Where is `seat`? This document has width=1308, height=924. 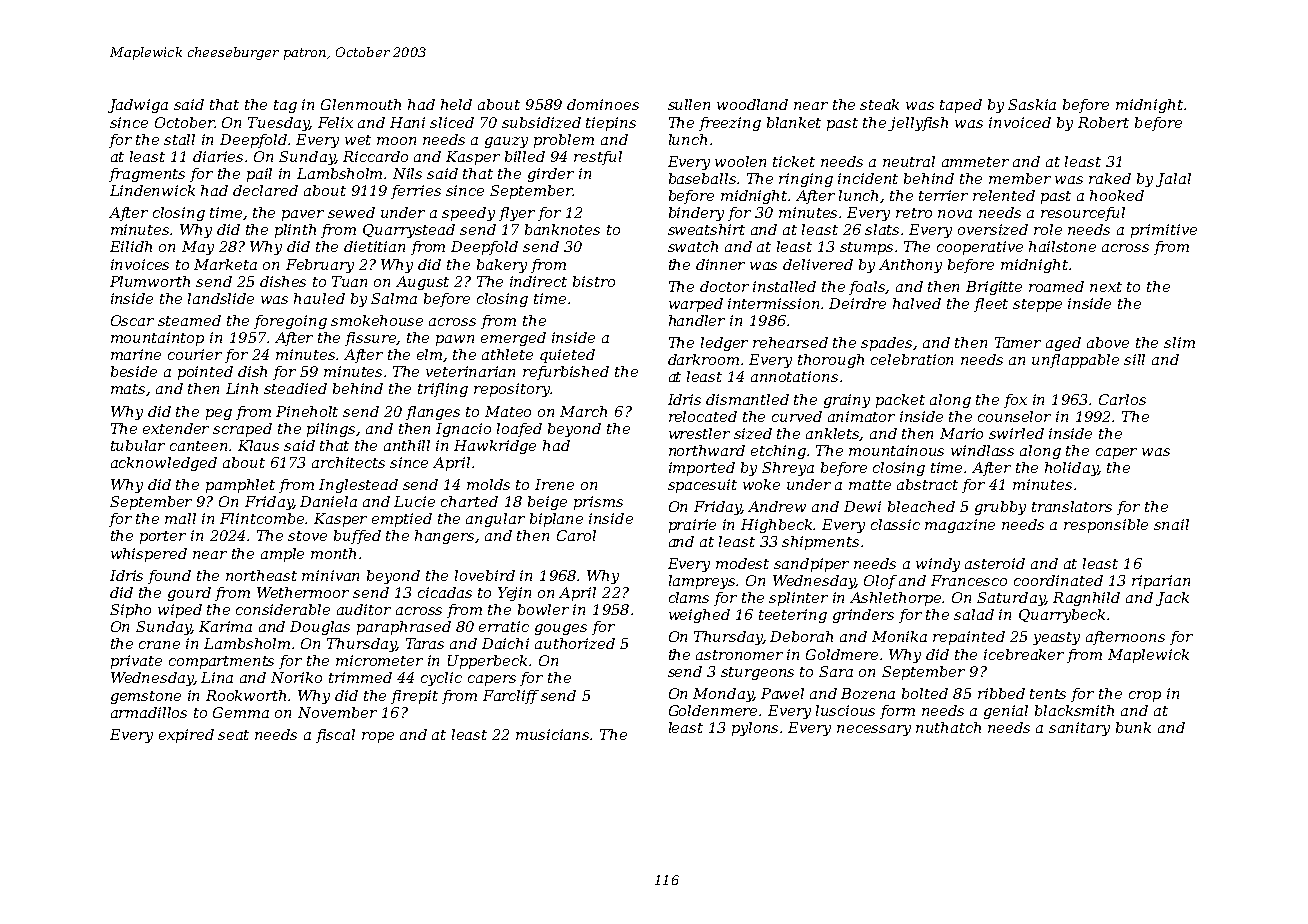 seat is located at coordinates (233, 735).
